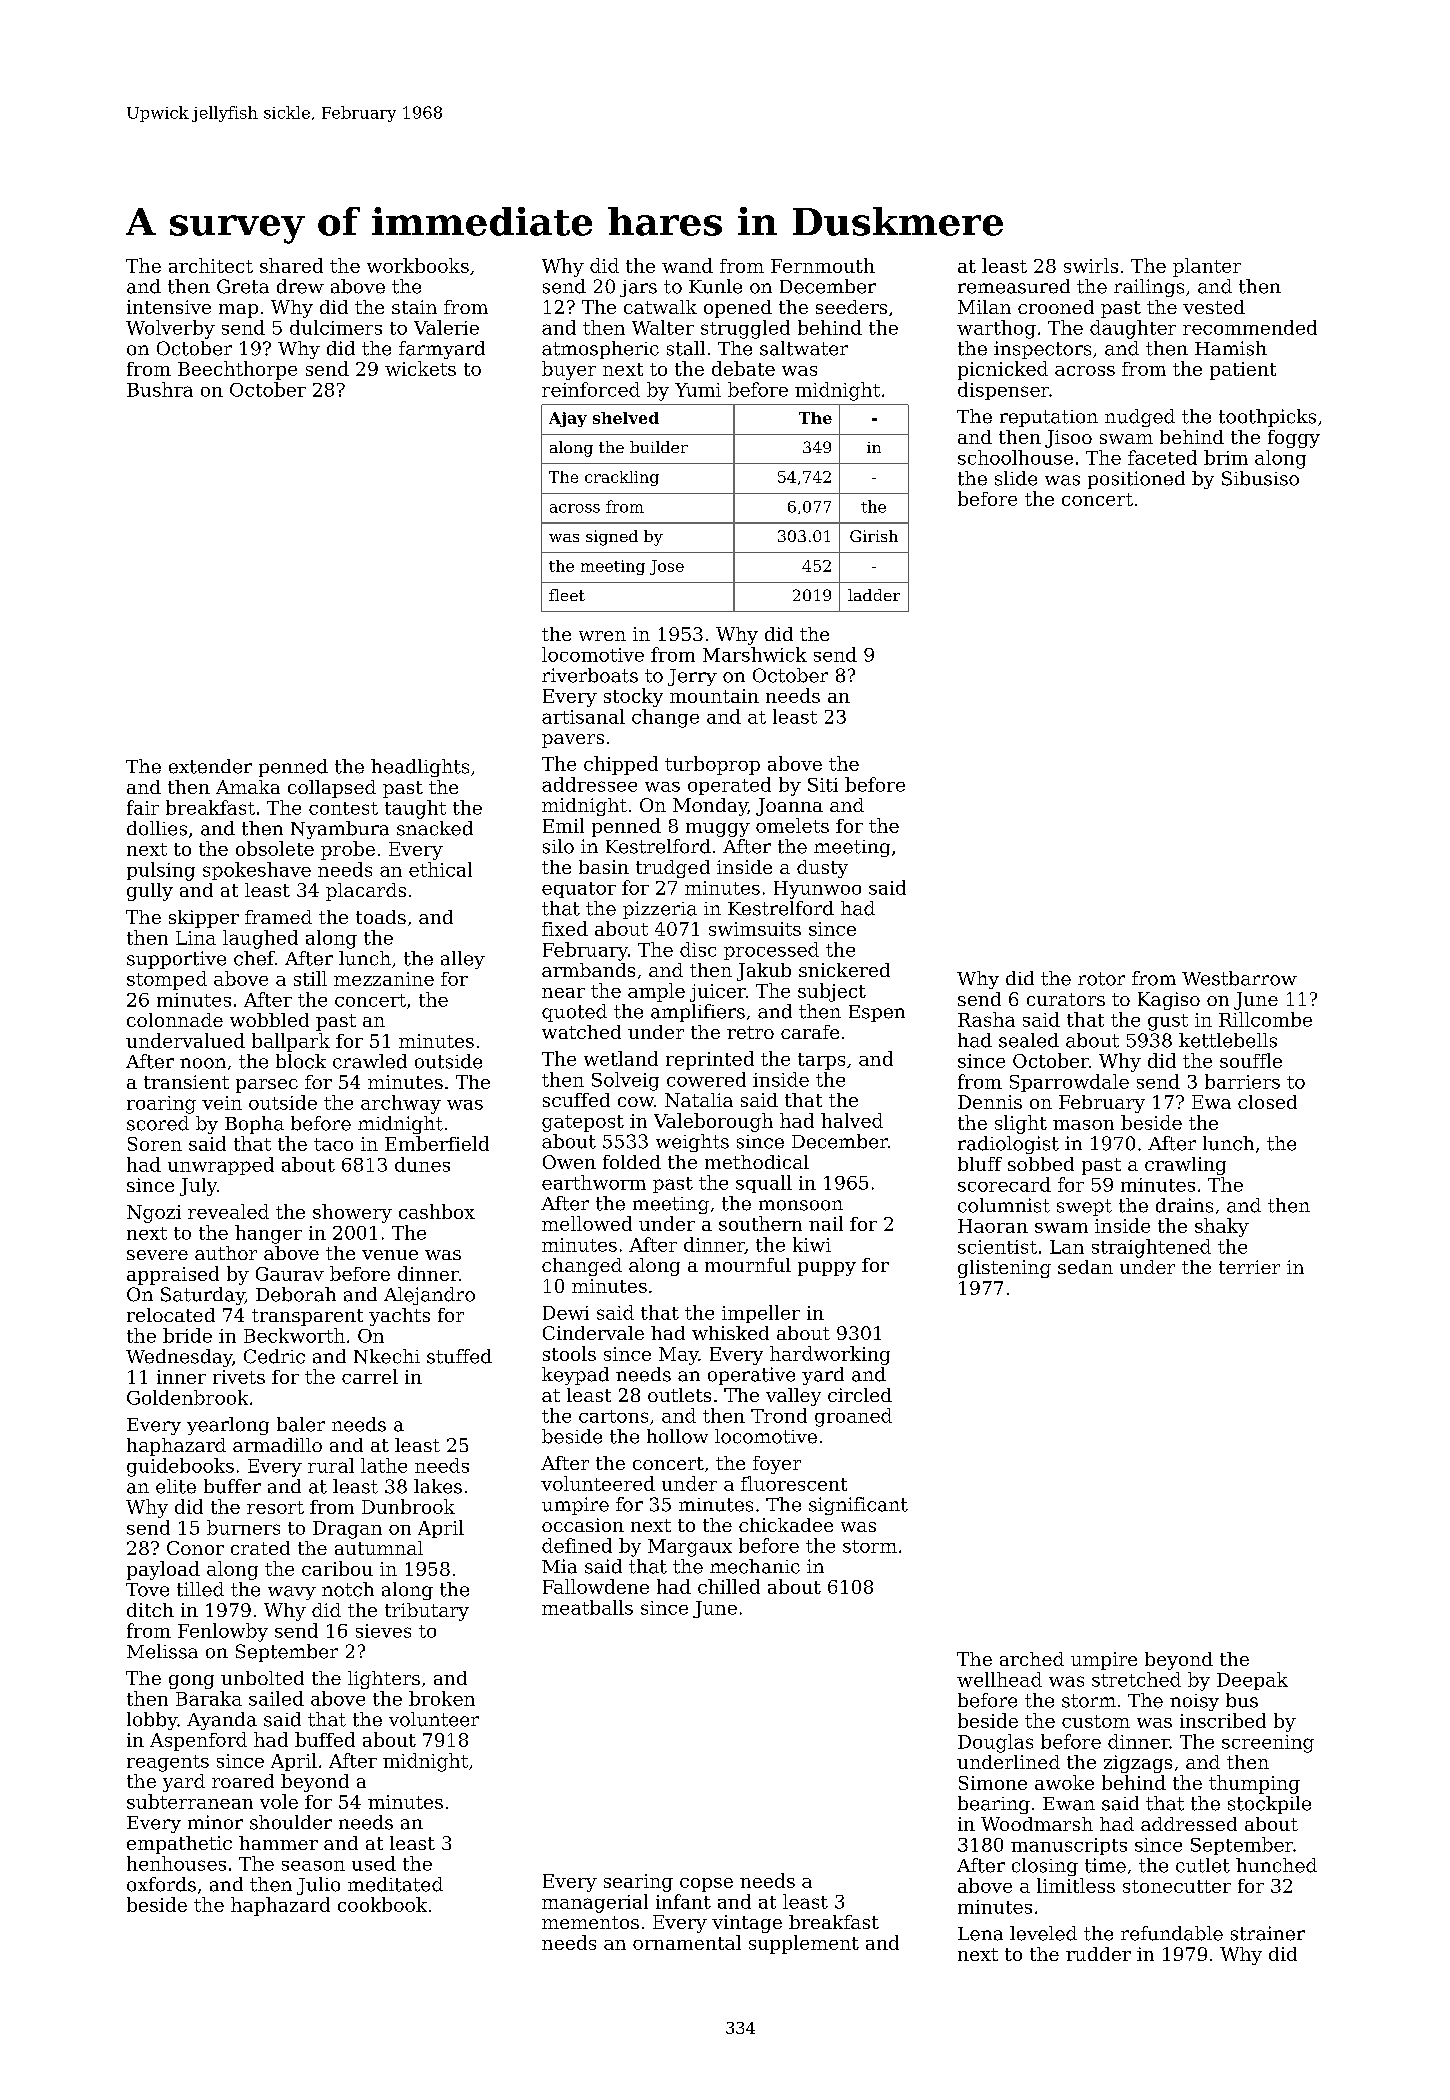  What do you see at coordinates (211, 265) in the page?
I see `architect` at bounding box center [211, 265].
